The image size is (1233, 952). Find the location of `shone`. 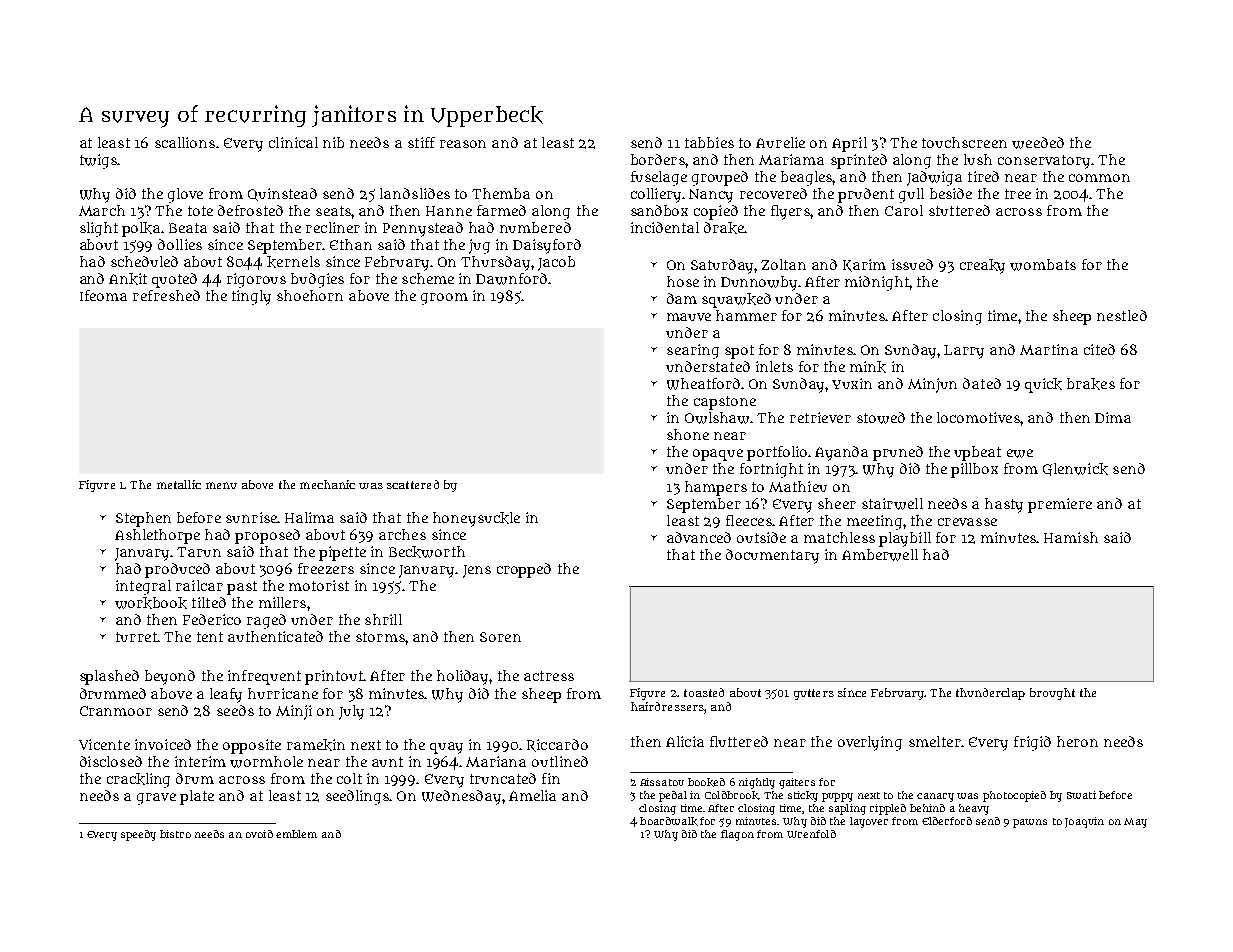

shone is located at coordinates (688, 434).
